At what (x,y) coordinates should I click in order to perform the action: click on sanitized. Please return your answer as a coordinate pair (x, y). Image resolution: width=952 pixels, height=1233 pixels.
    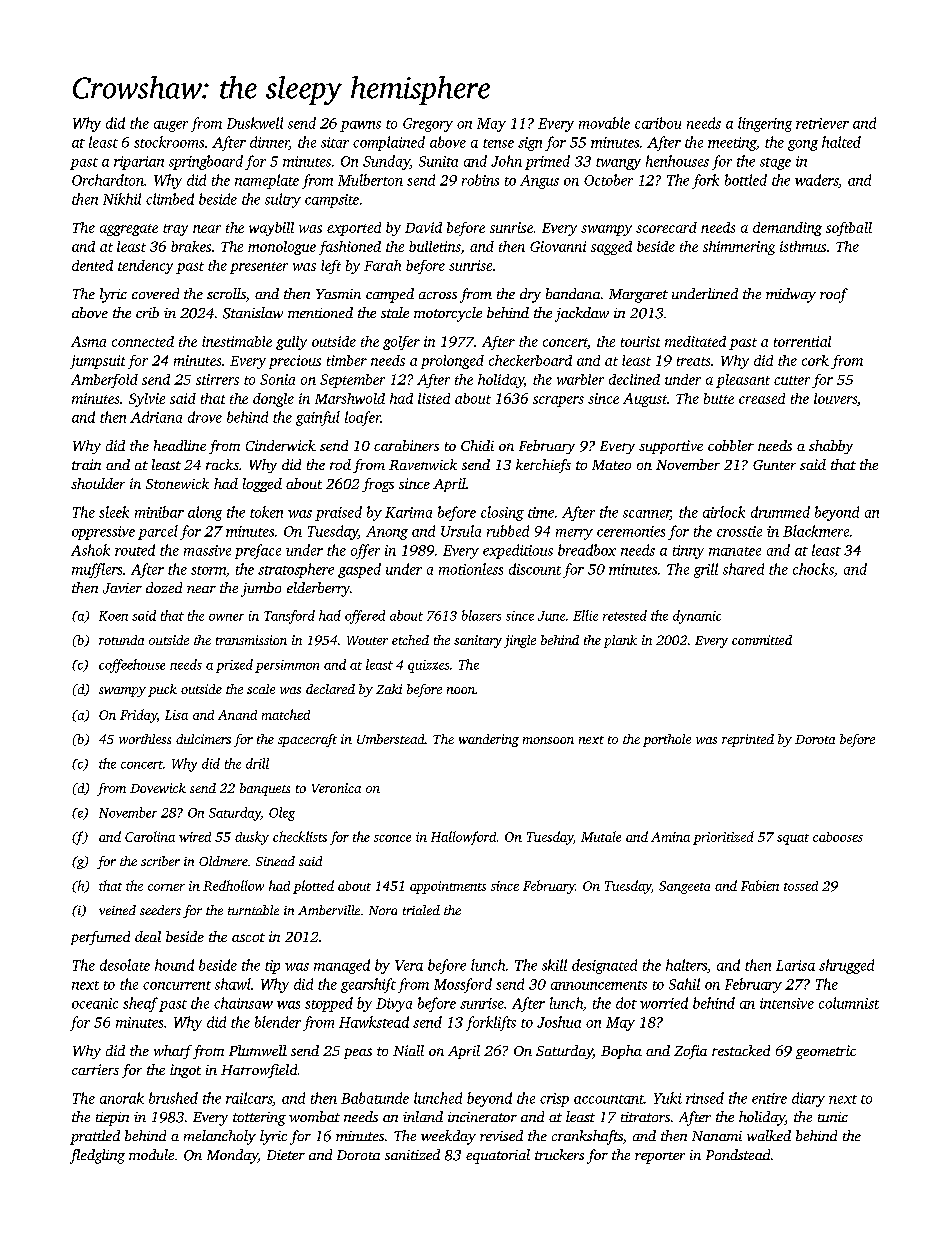
    Looking at the image, I should click on (412, 1154).
